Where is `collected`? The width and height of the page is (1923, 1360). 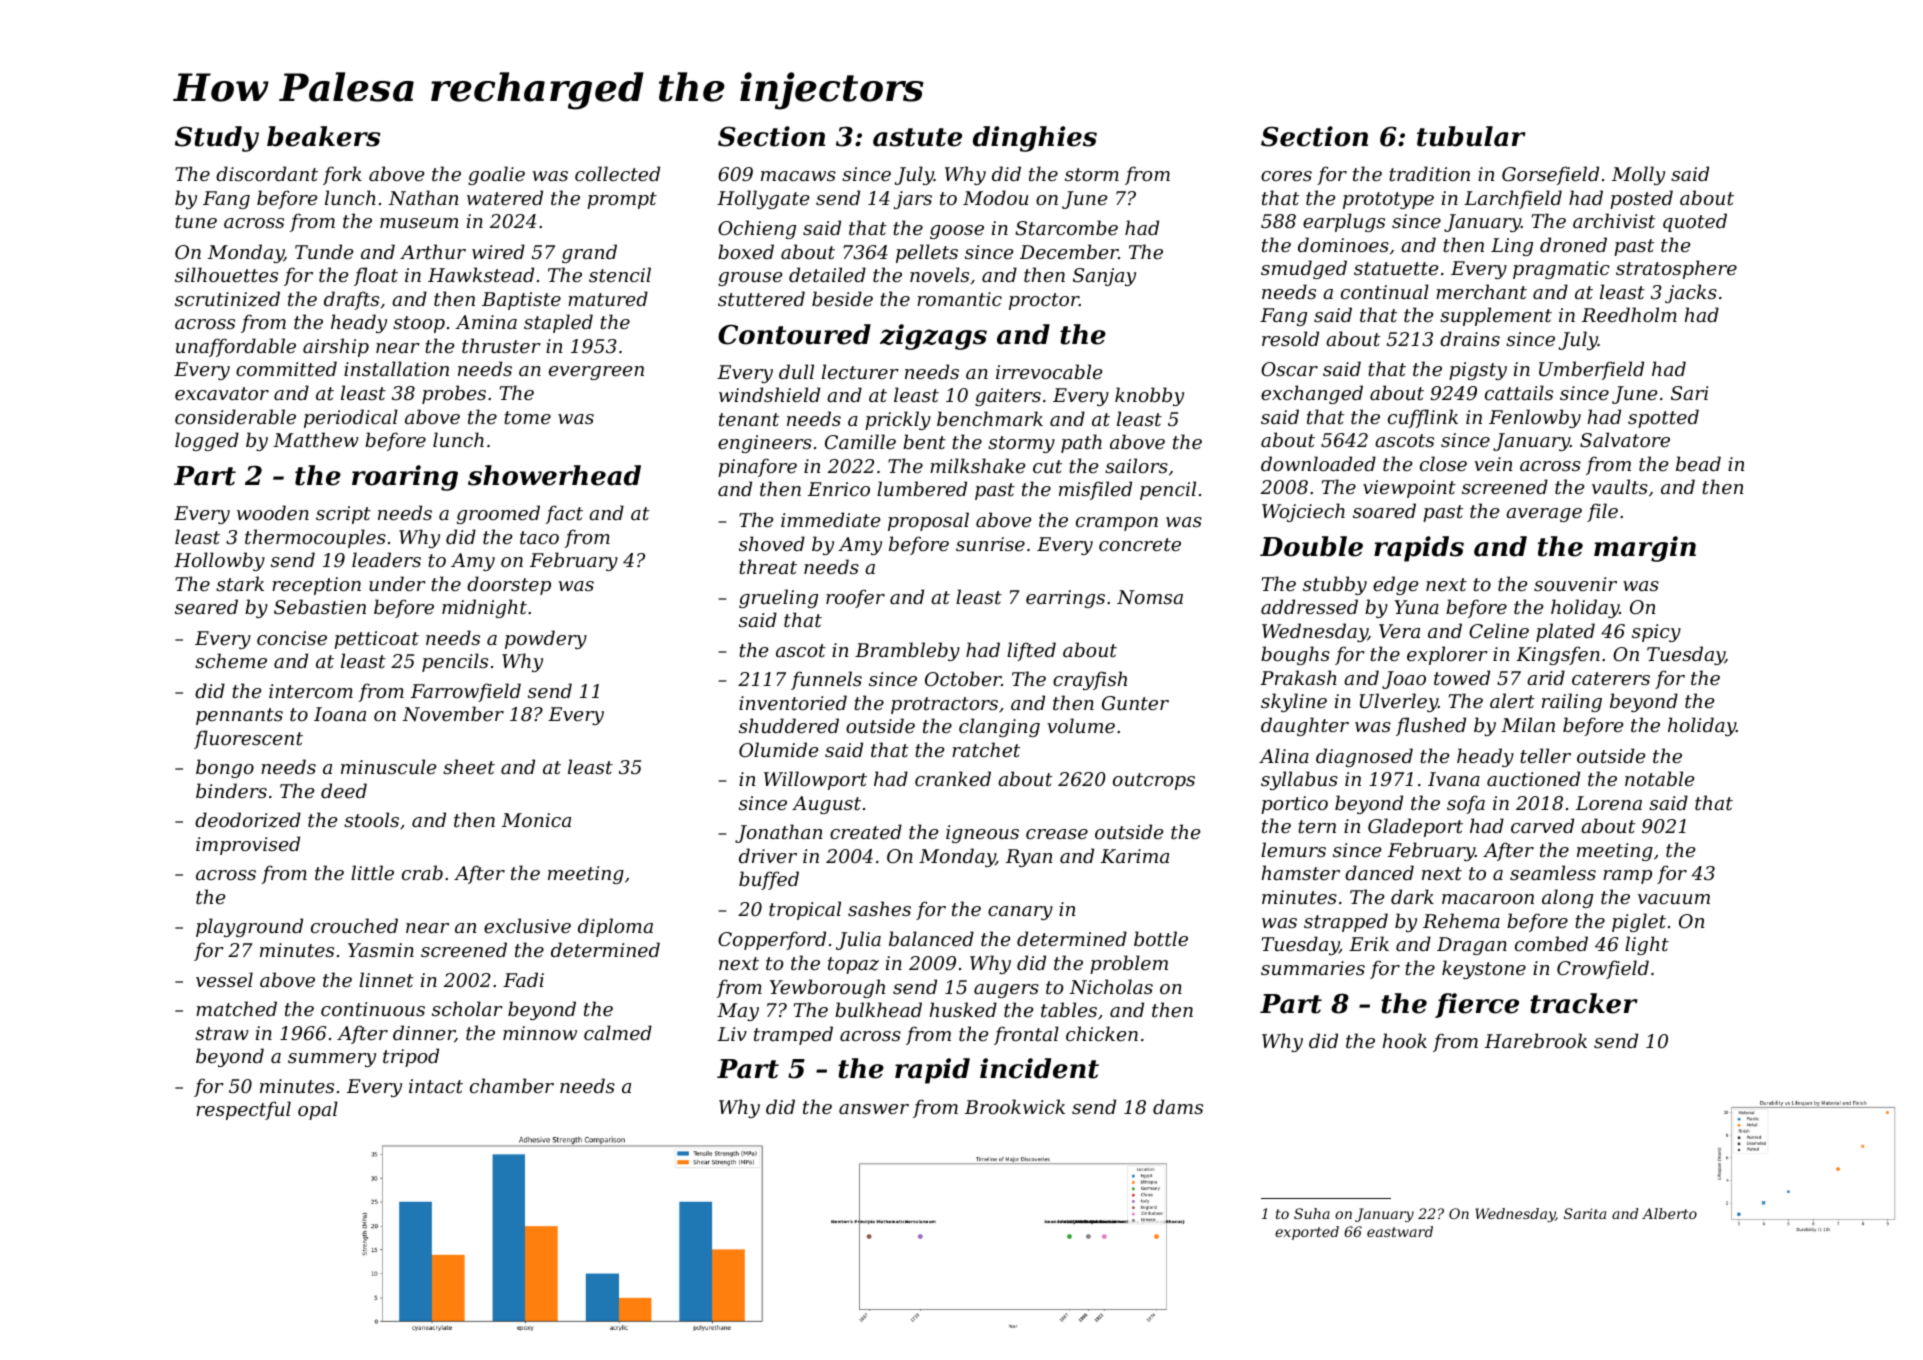
collected is located at coordinates (617, 173).
